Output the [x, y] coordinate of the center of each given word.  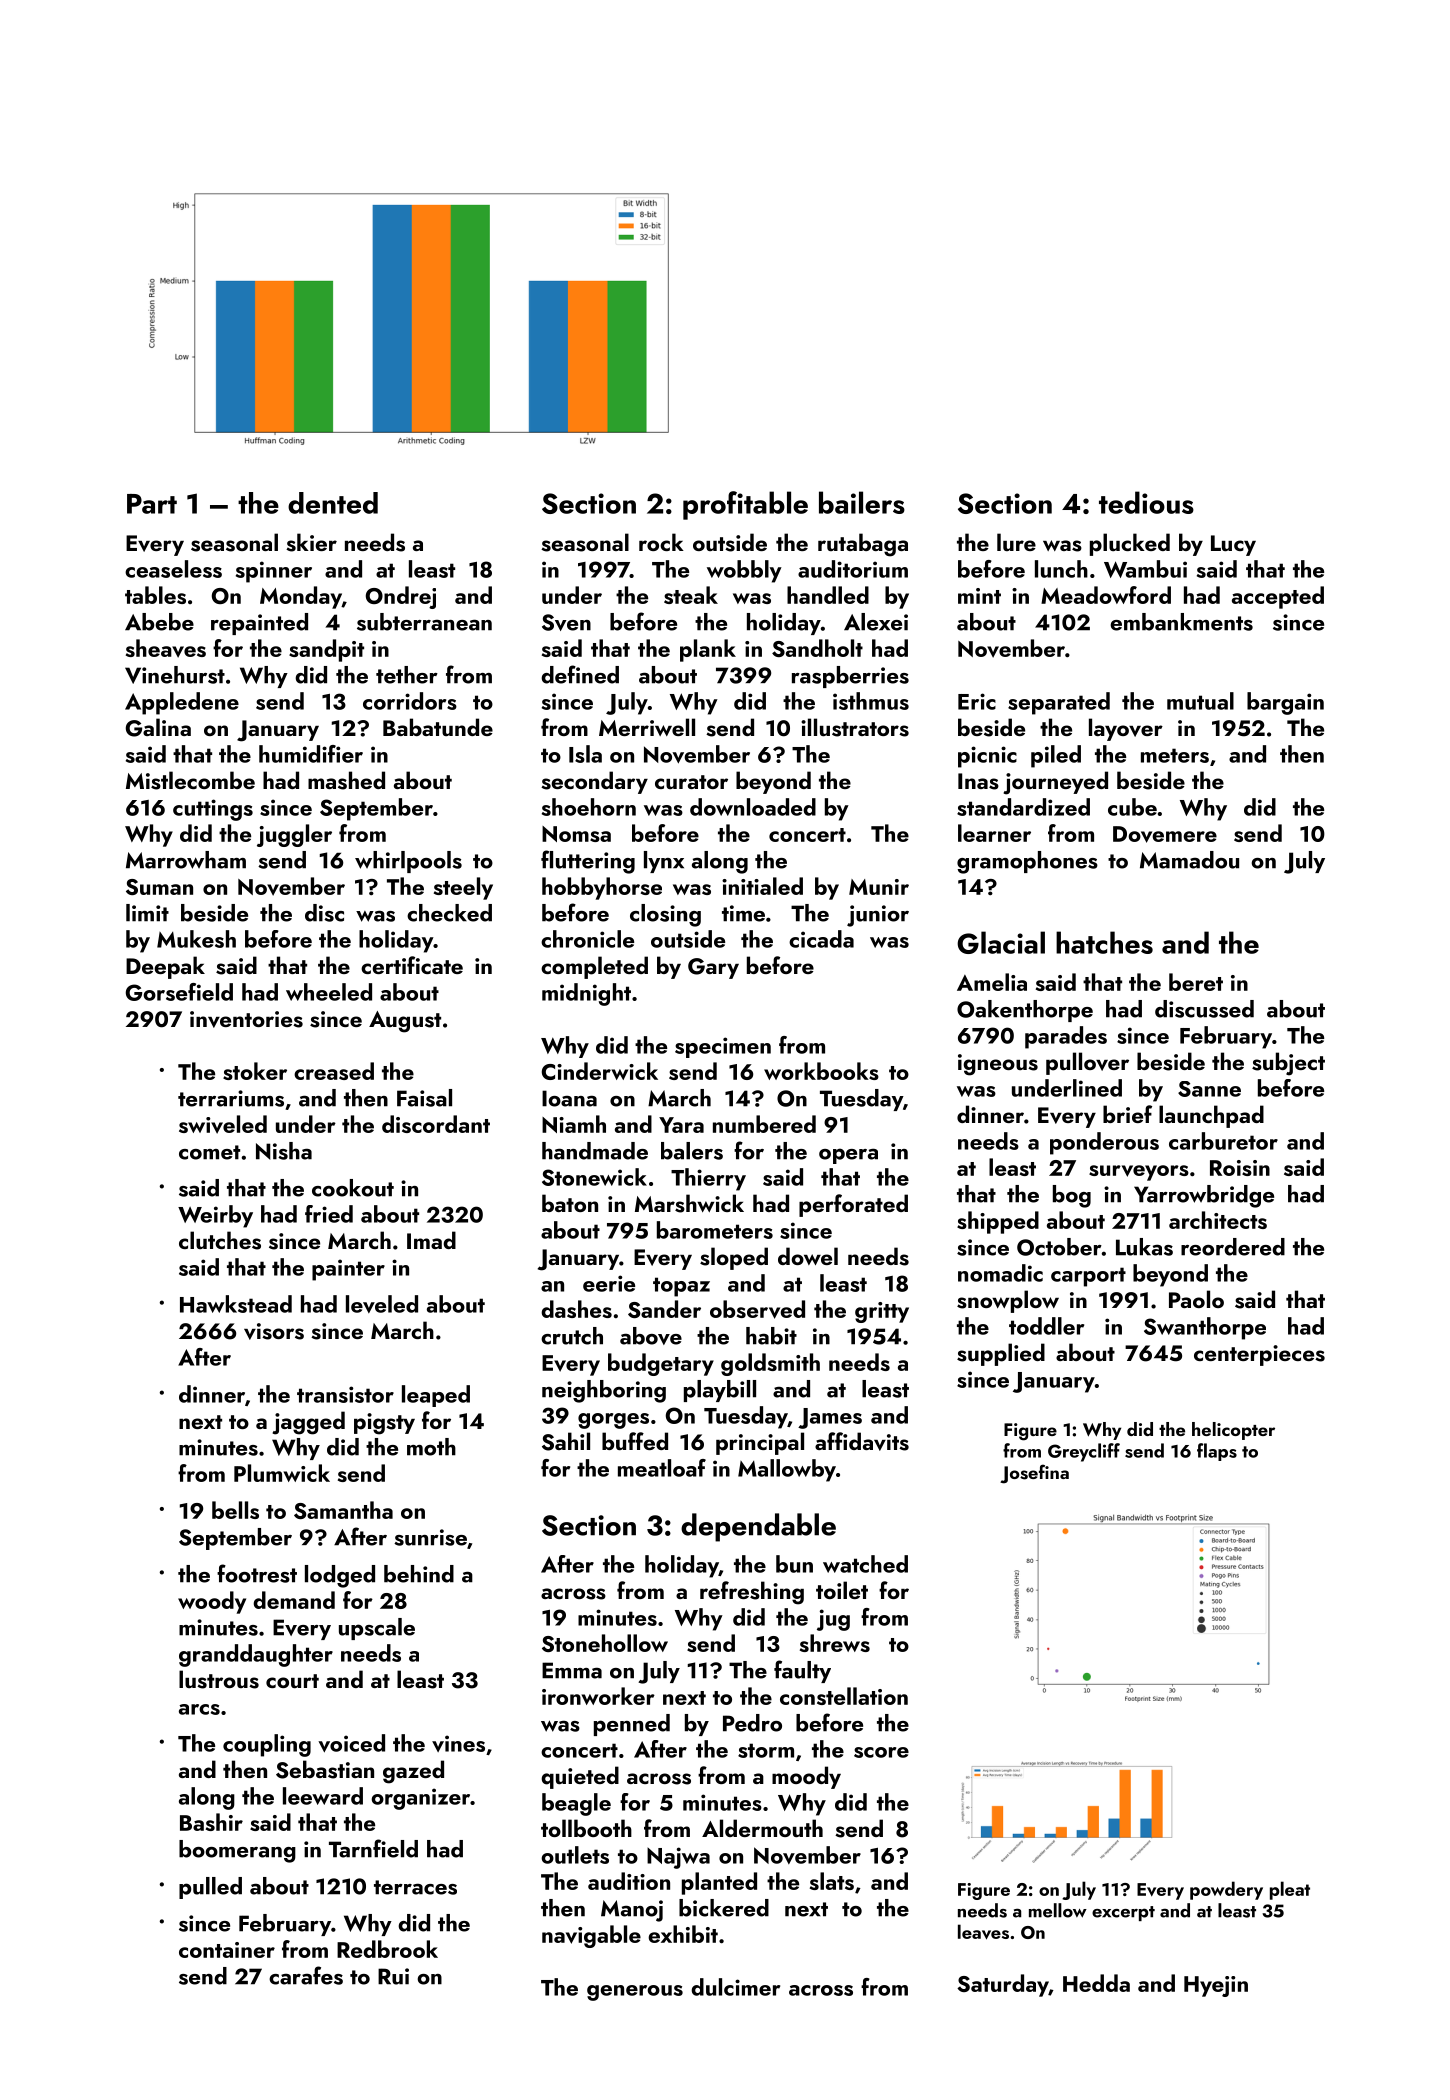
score [881, 1752]
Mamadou [1189, 860]
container [227, 1950]
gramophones [1027, 862]
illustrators [855, 727]
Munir [879, 887]
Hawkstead [236, 1304]
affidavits [862, 1441]
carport [1088, 1277]
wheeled [329, 992]
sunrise [430, 1537]
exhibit [683, 1934]
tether [407, 675]
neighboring [604, 1391]
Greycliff [1084, 1452]
